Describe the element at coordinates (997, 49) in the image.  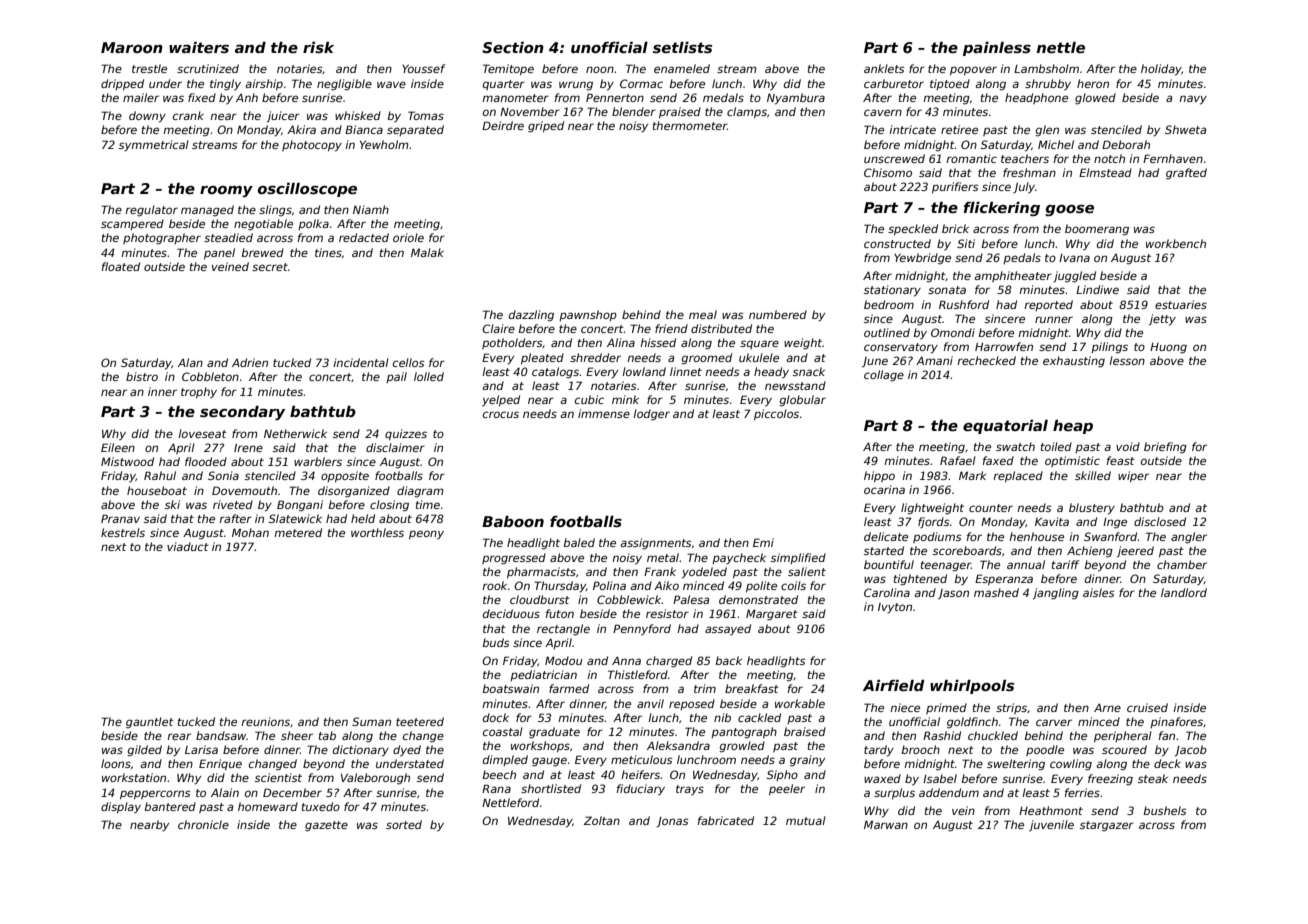
I see `painless` at that location.
